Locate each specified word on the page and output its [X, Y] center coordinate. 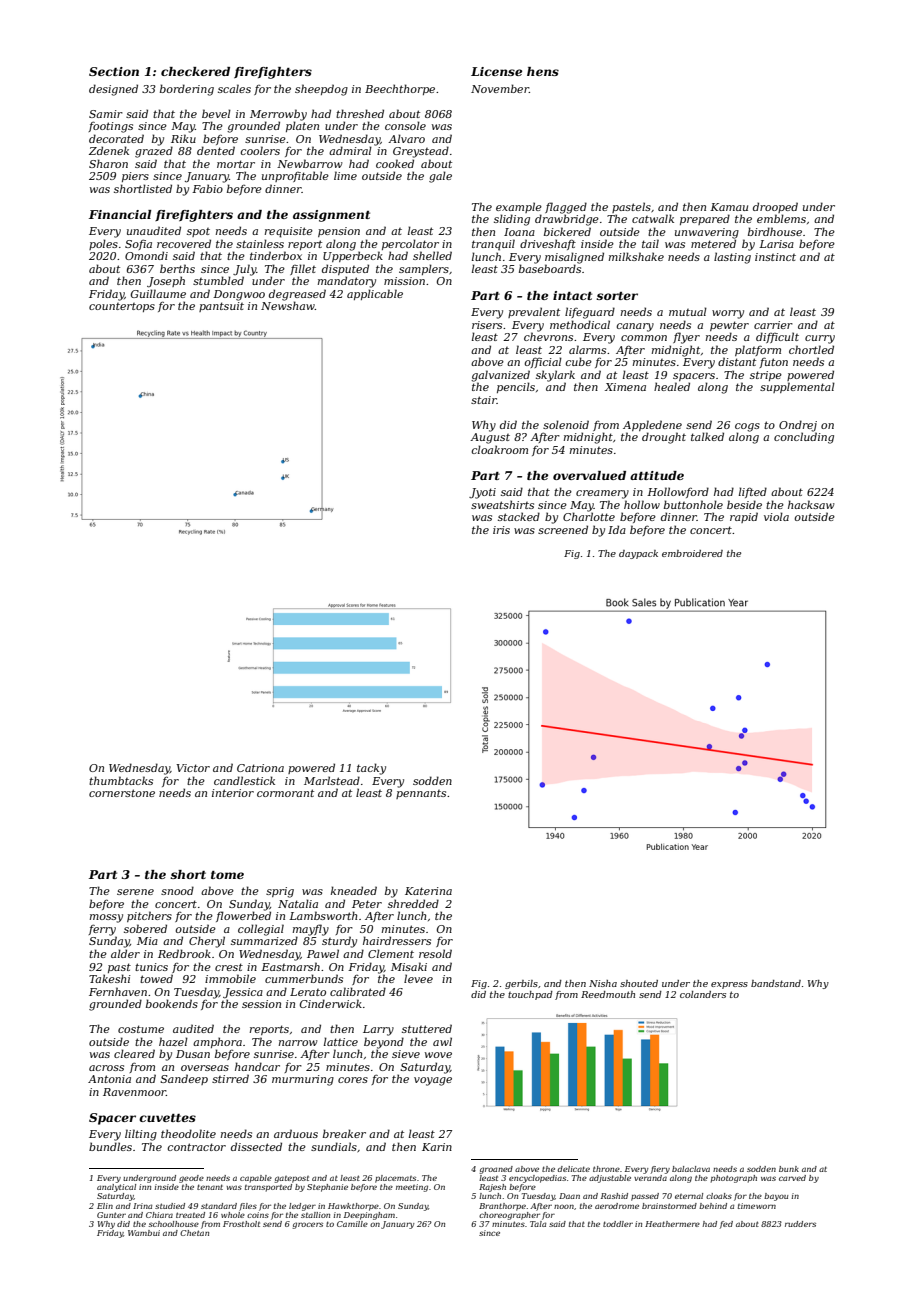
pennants [421, 794]
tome [227, 875]
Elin [105, 1206]
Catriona [260, 768]
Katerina [428, 891]
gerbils [521, 984]
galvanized [500, 376]
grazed [154, 152]
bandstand [776, 983]
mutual [688, 311]
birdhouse [775, 231]
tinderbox [276, 255]
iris [501, 530]
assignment [331, 216]
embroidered [692, 553]
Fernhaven [118, 991]
